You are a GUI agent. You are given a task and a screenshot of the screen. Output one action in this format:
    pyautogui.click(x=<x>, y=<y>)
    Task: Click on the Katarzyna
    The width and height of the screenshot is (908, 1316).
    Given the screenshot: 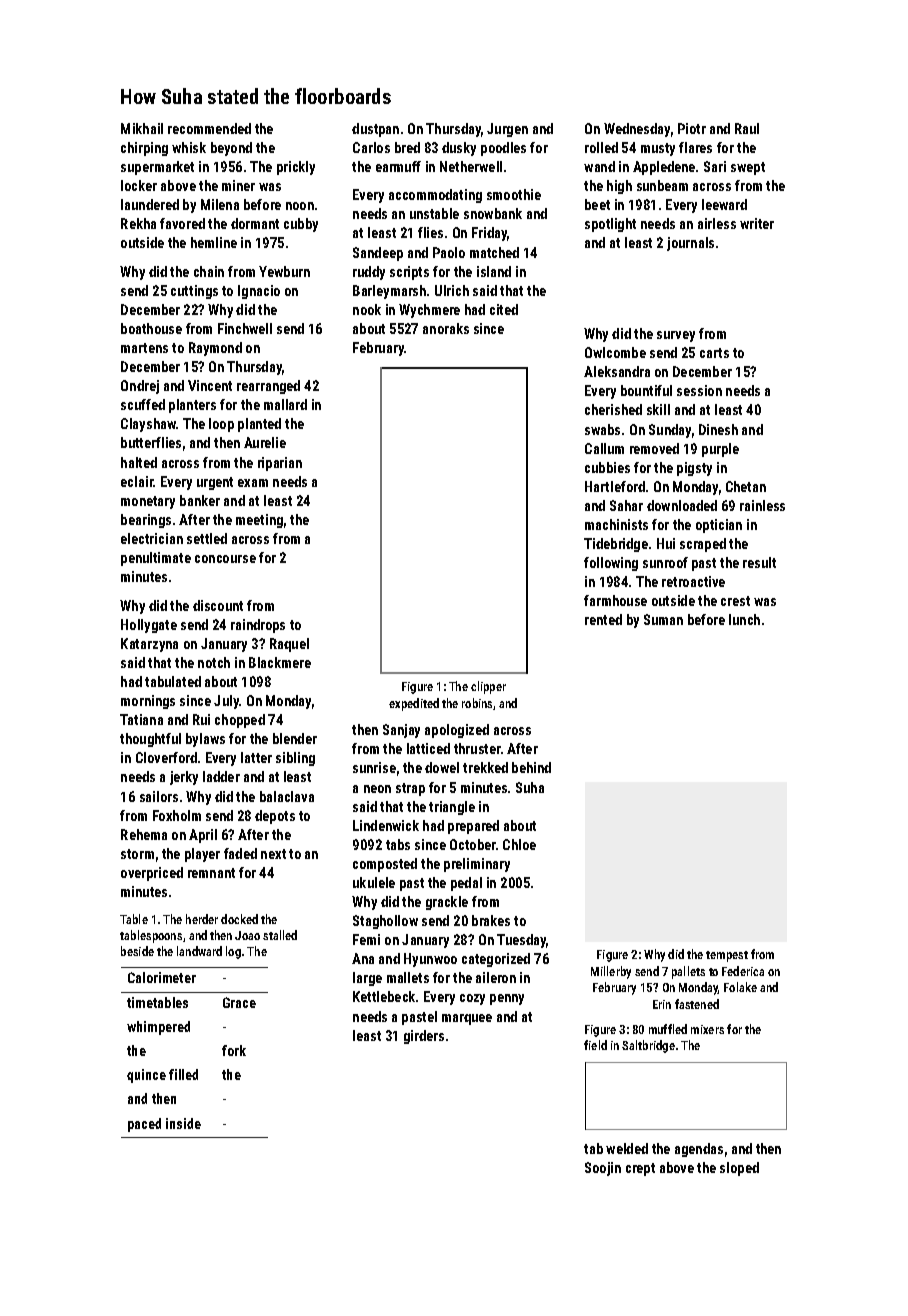 What is the action you would take?
    pyautogui.click(x=149, y=645)
